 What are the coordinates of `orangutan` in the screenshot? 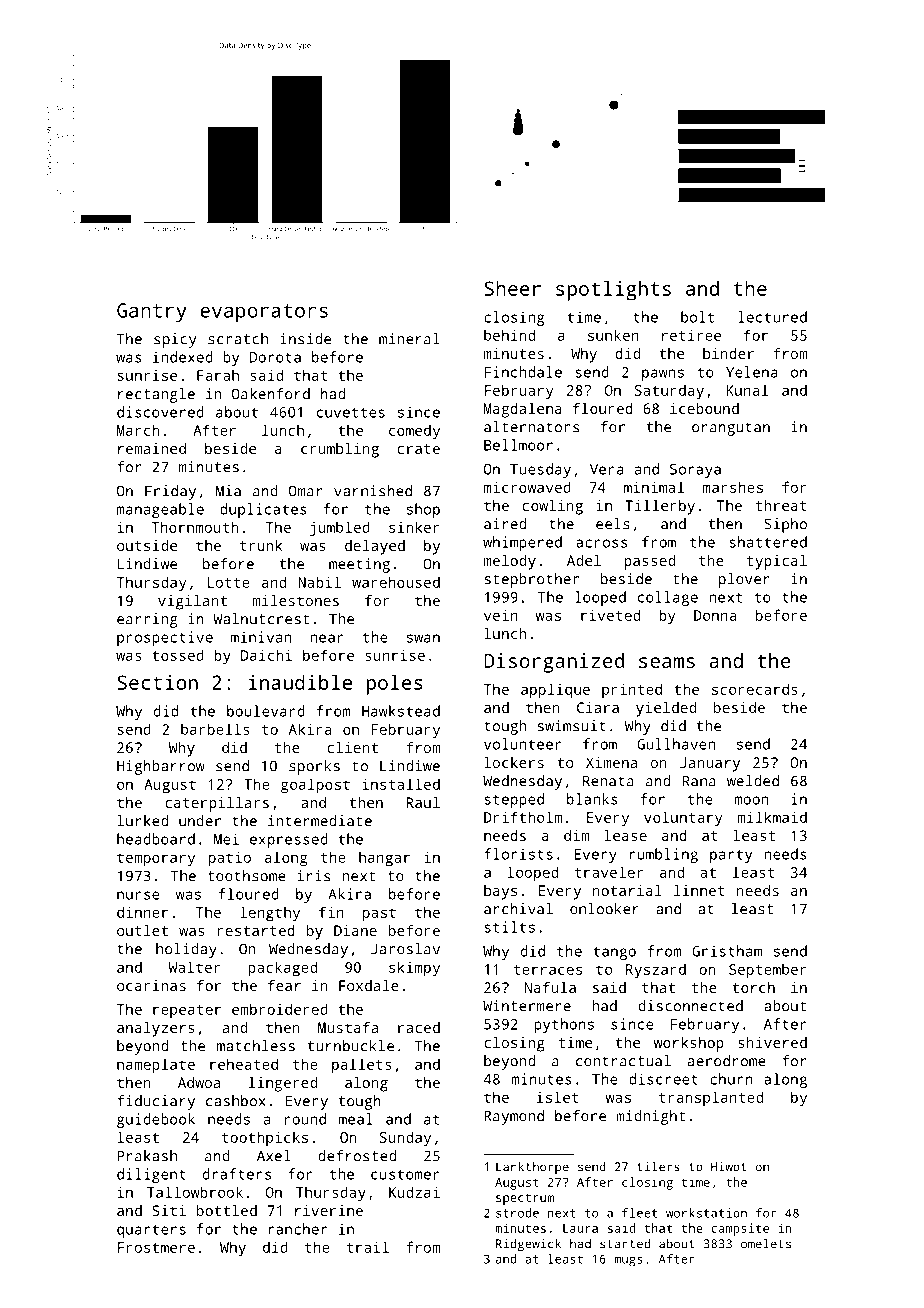 It's located at (731, 429).
